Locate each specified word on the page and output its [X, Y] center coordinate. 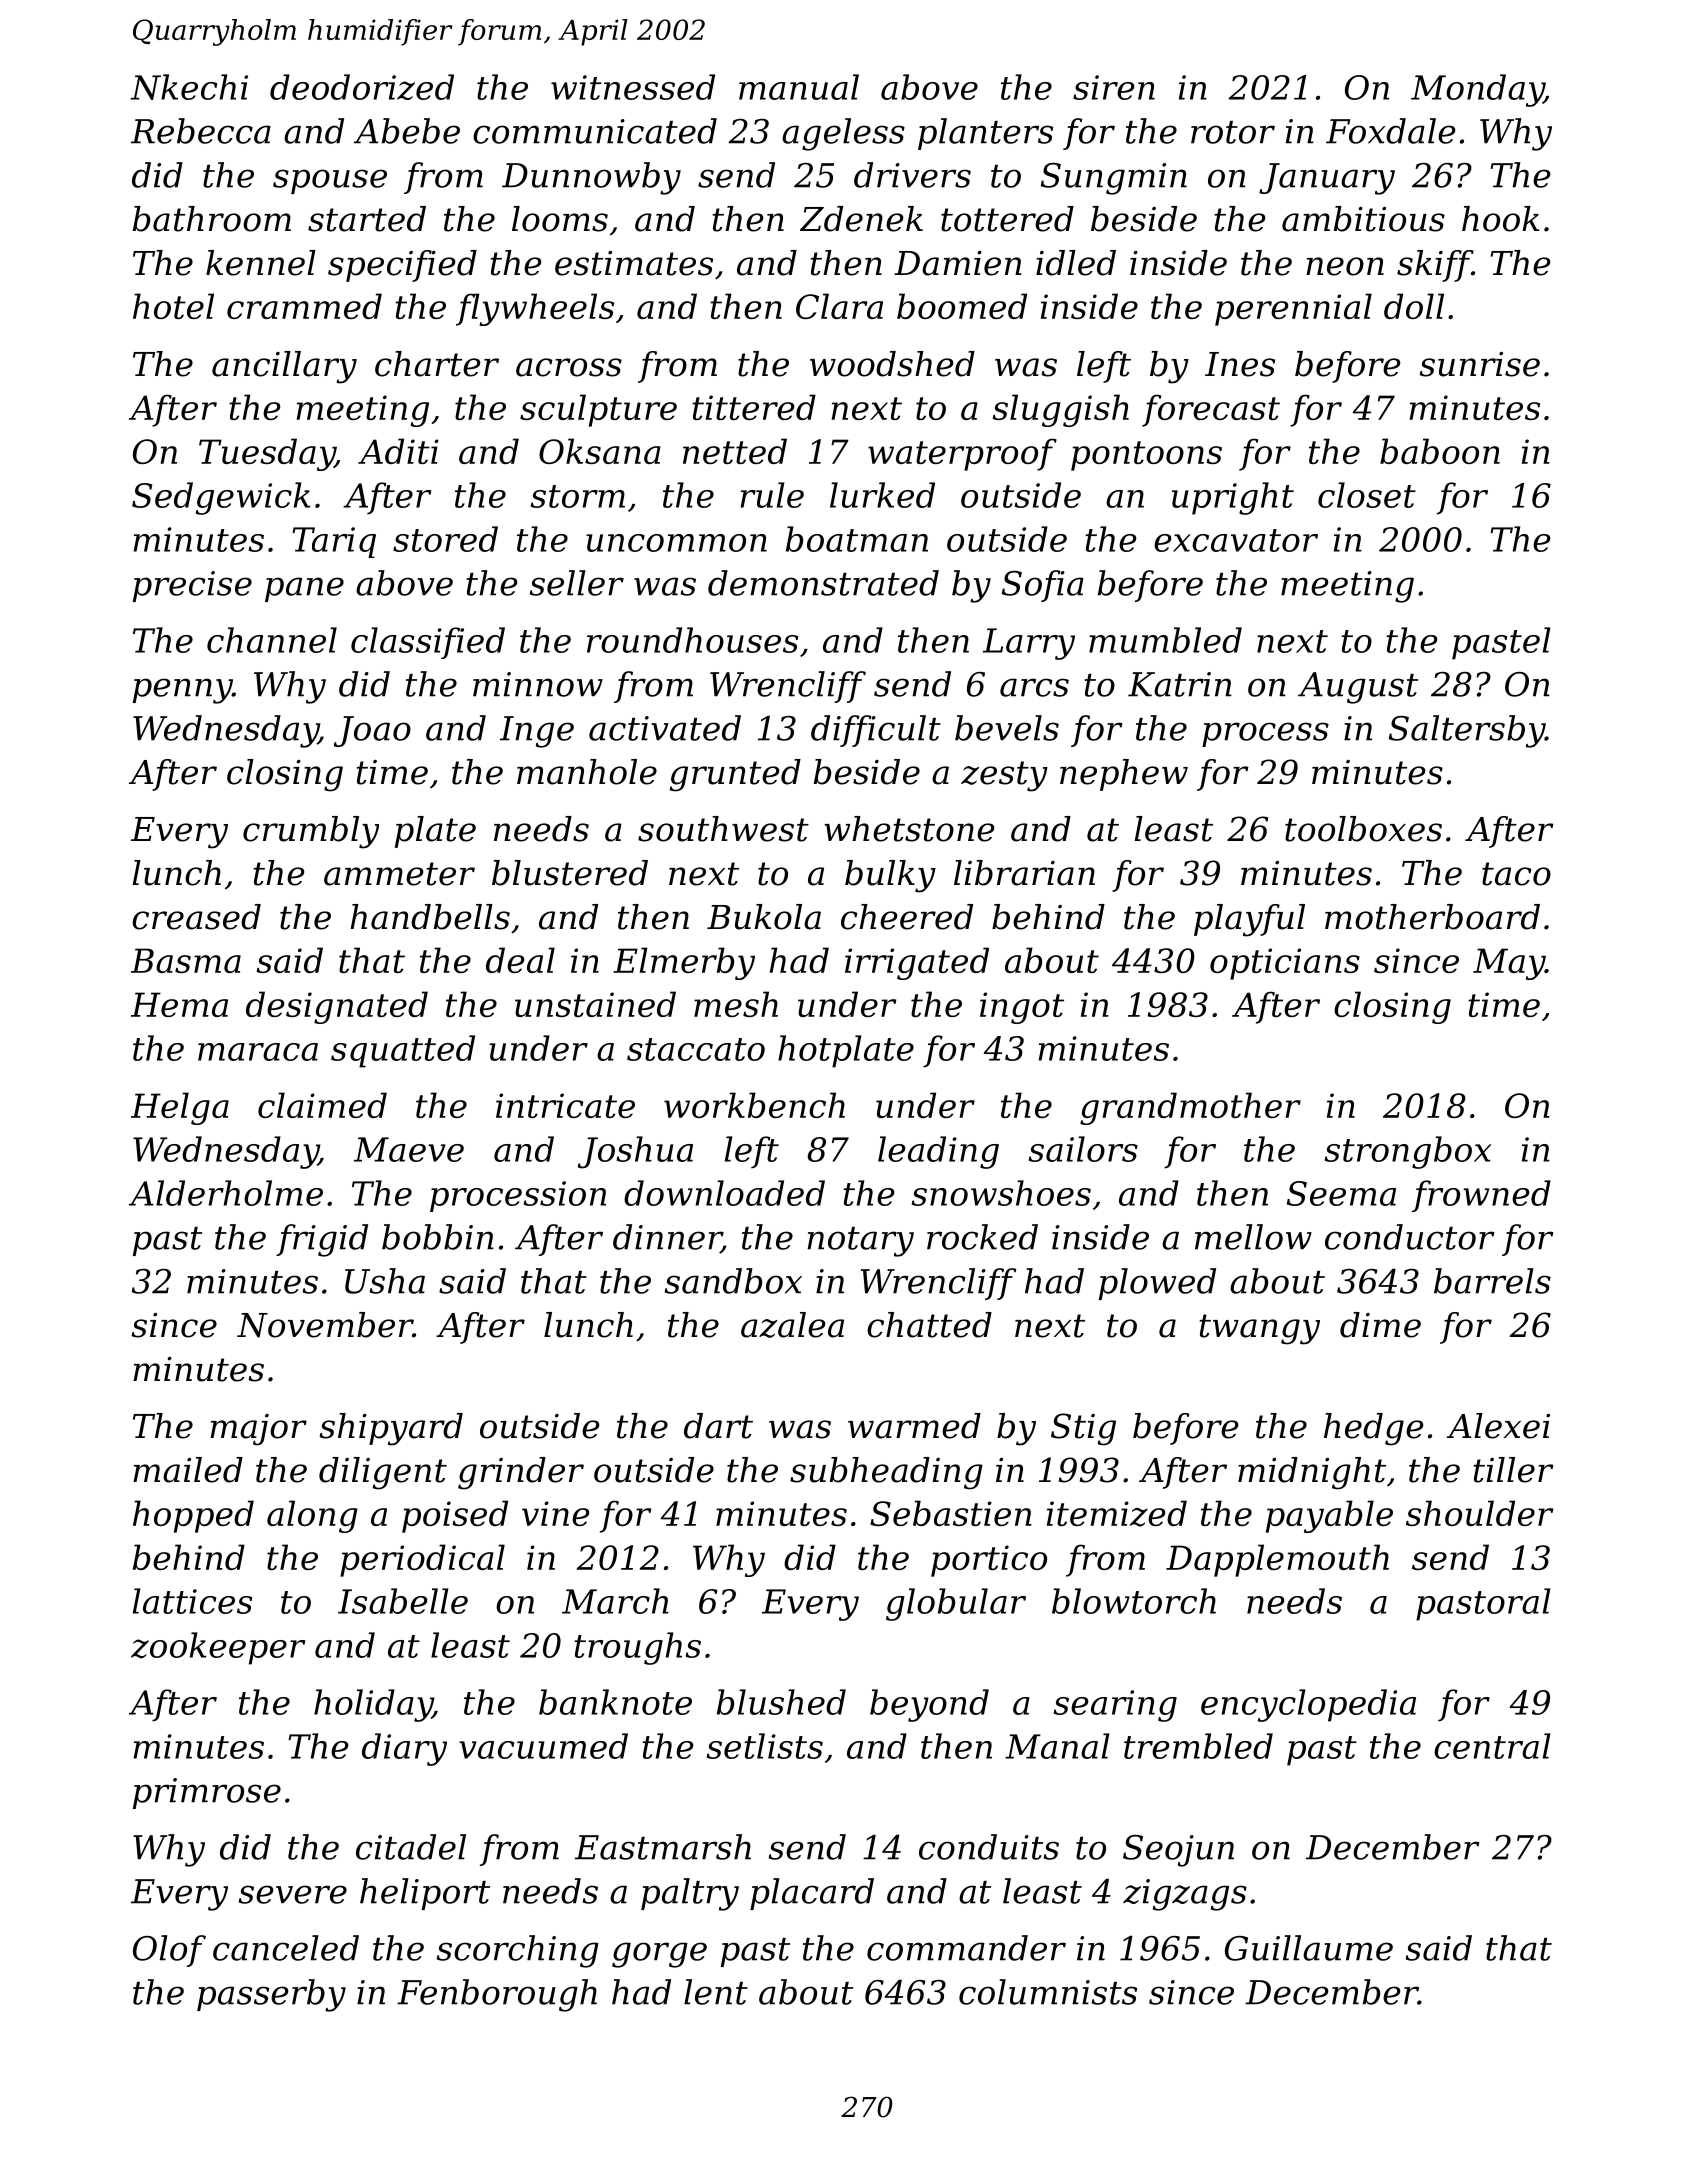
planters [985, 134]
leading [938, 1152]
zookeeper [218, 1648]
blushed [781, 1702]
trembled [1198, 1746]
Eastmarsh [663, 1847]
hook [1500, 219]
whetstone [910, 829]
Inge [537, 732]
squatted [403, 1051]
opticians [1285, 964]
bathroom [212, 219]
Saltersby [1467, 731]
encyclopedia [1308, 1705]
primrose [207, 1793]
